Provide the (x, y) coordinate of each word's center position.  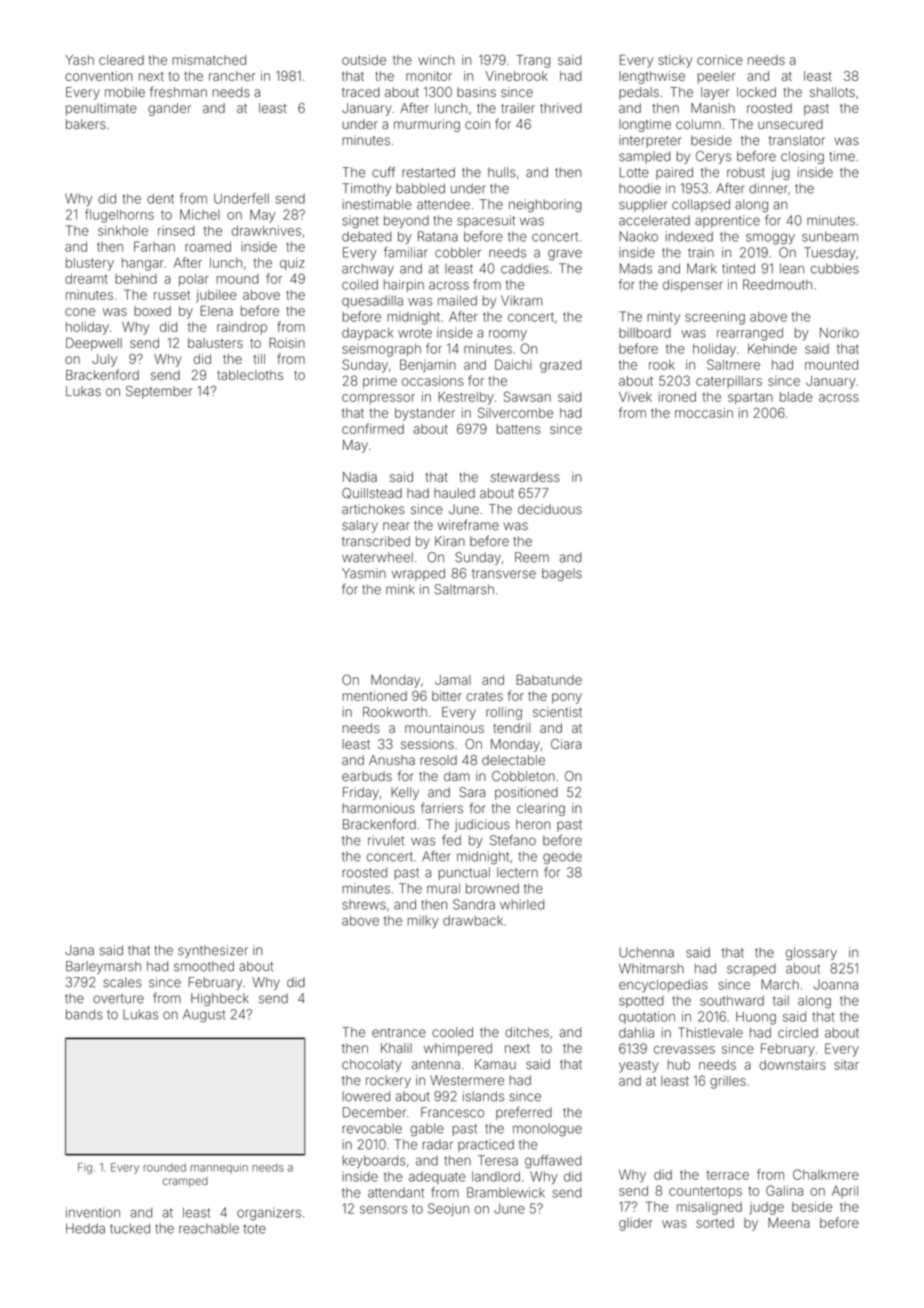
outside (364, 60)
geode (562, 857)
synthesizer (213, 951)
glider (636, 1224)
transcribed (376, 541)
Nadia (360, 477)
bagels (562, 574)
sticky (675, 61)
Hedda (85, 1228)
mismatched (209, 60)
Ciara (566, 744)
